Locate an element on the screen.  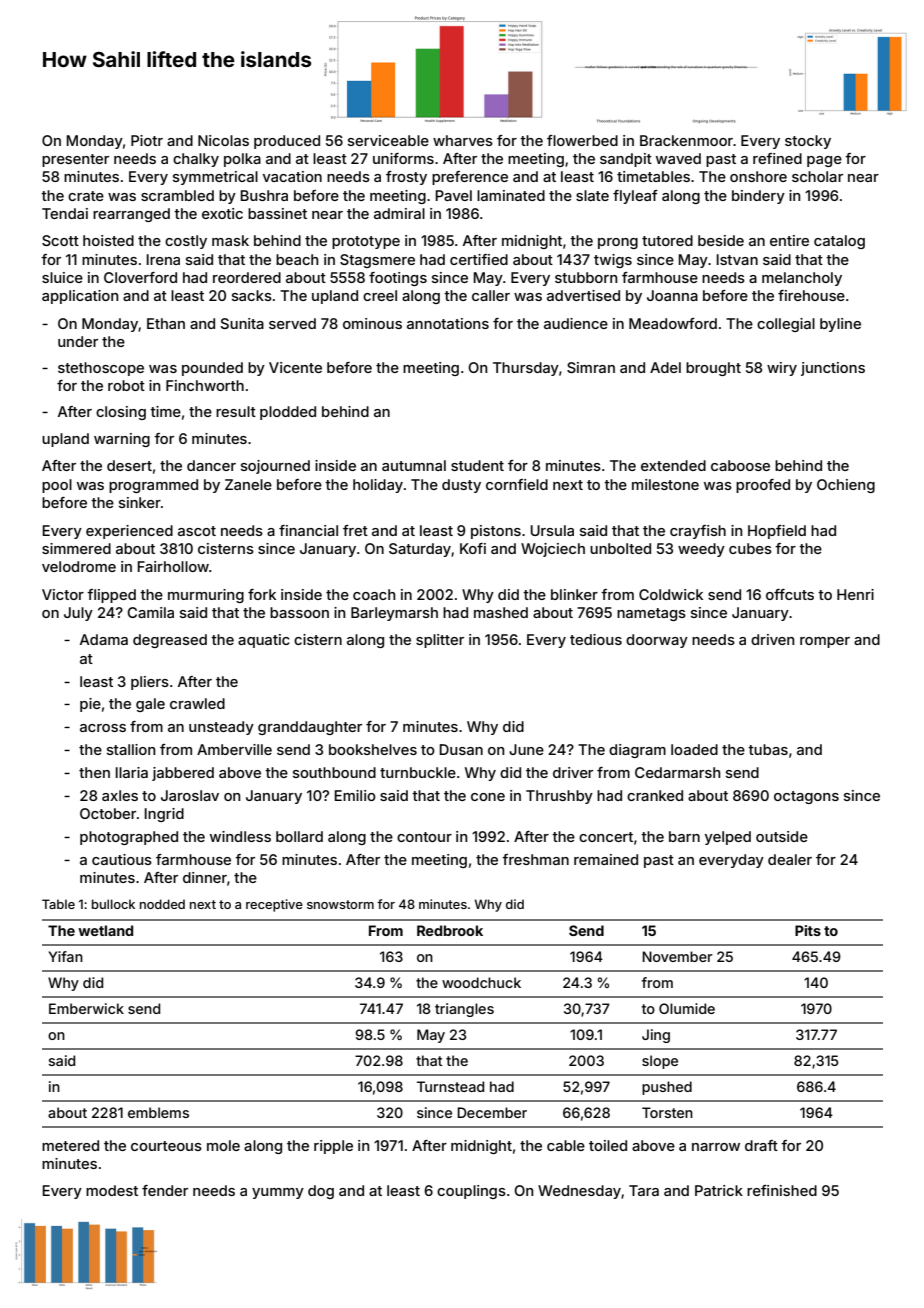
bullock is located at coordinates (113, 904).
